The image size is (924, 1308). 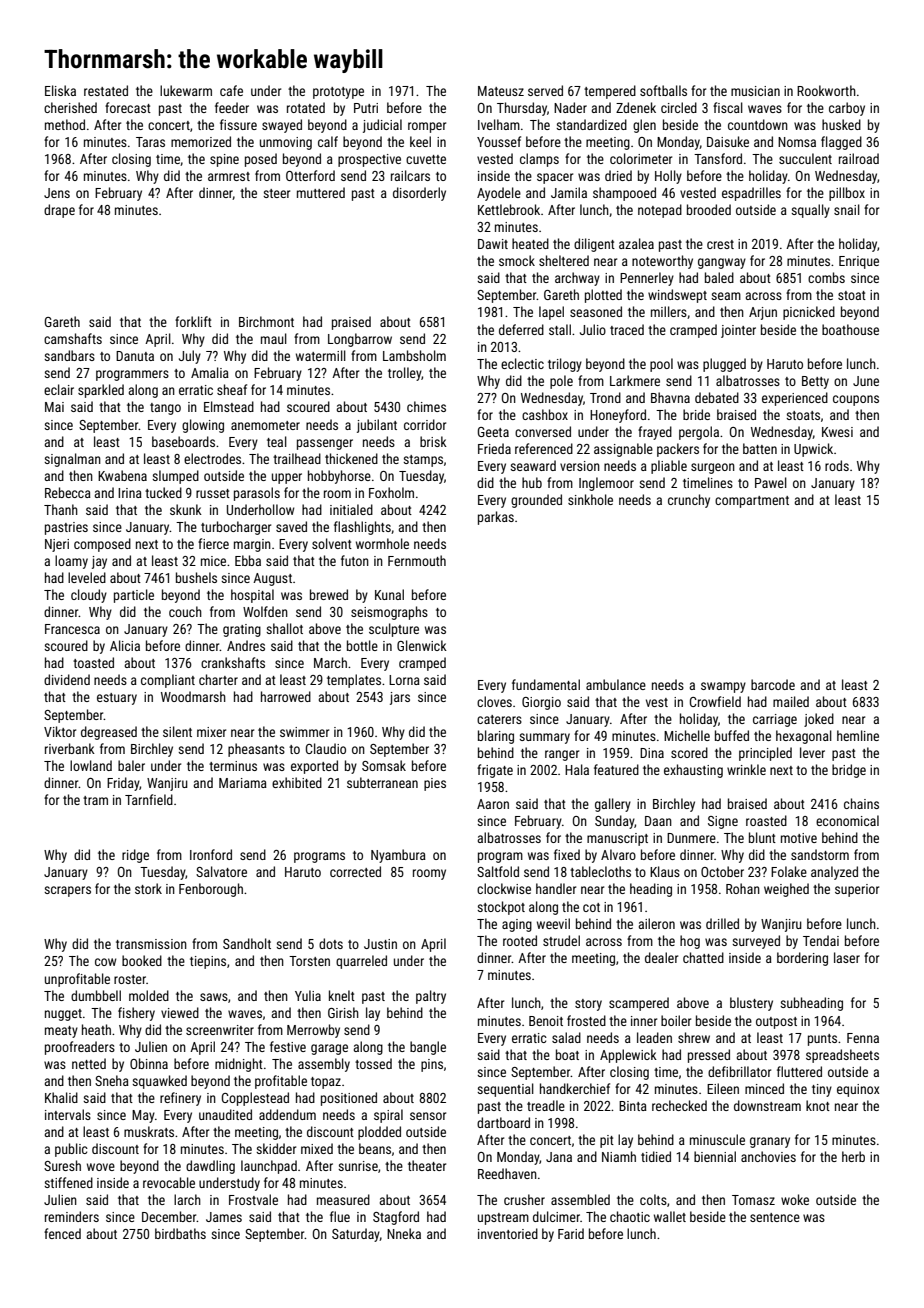 I want to click on Justin, so click(x=380, y=944).
